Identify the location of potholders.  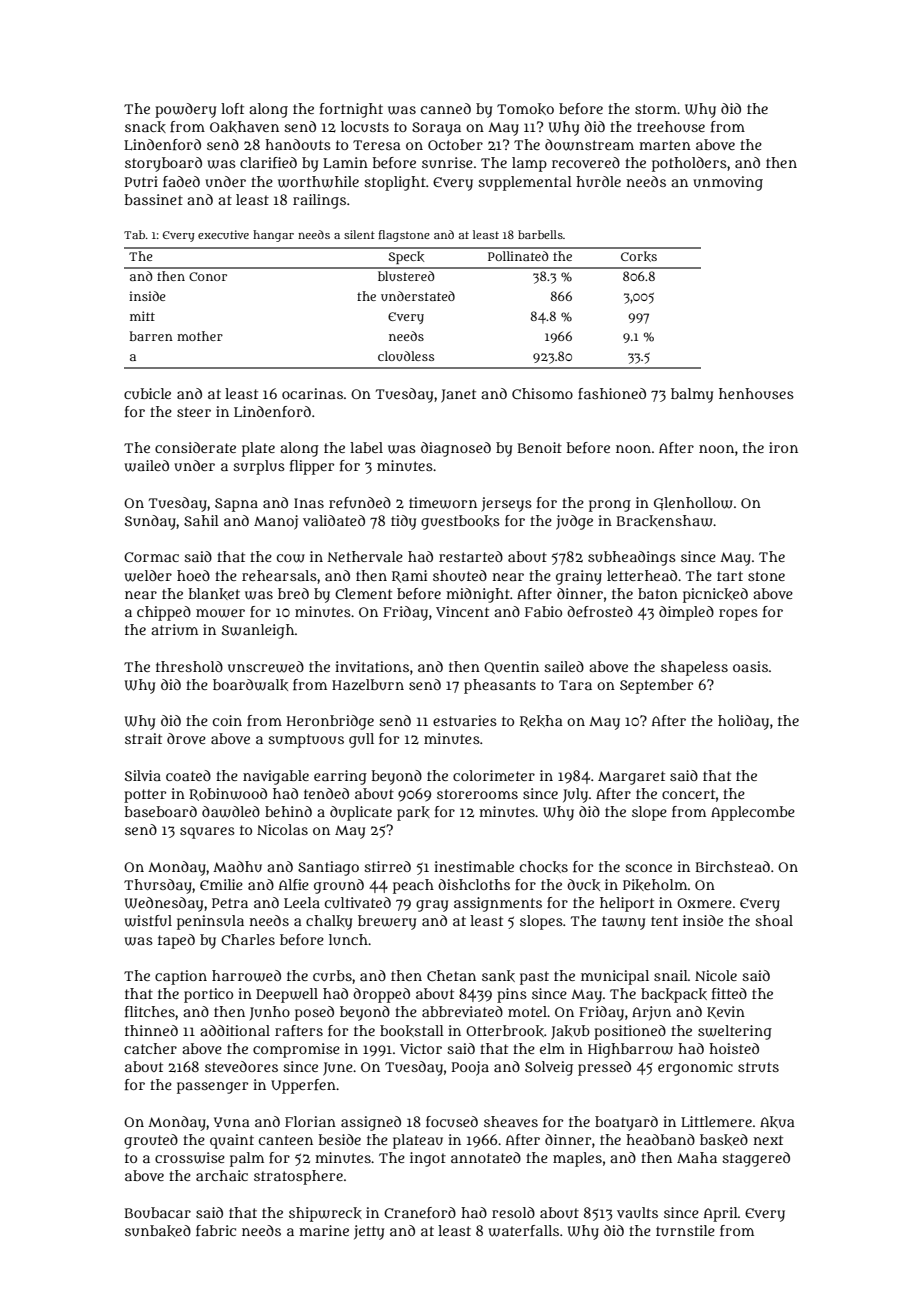
(689, 164).
